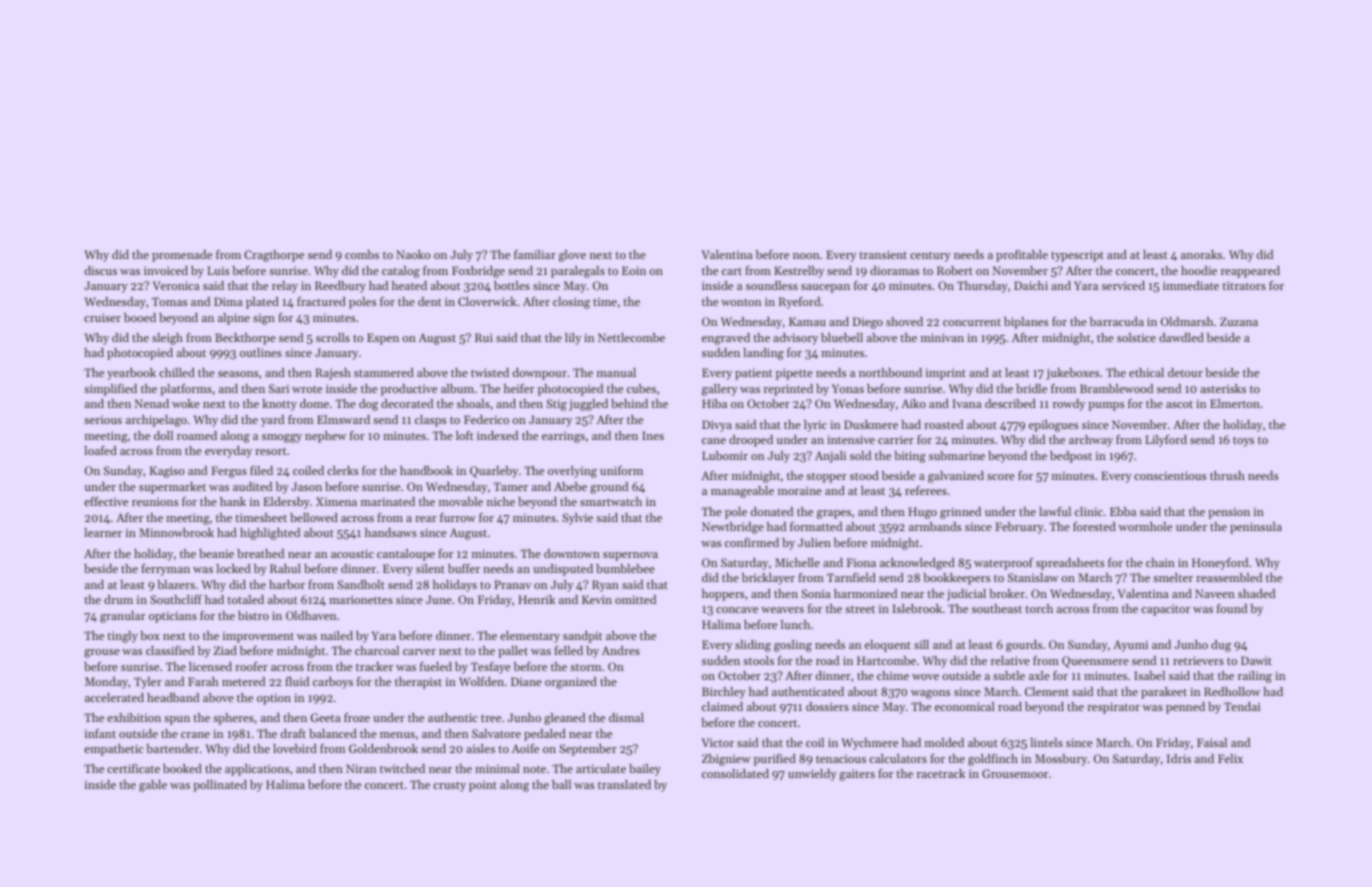 This screenshot has width=1372, height=887. What do you see at coordinates (799, 303) in the screenshot?
I see `Ryeford` at bounding box center [799, 303].
